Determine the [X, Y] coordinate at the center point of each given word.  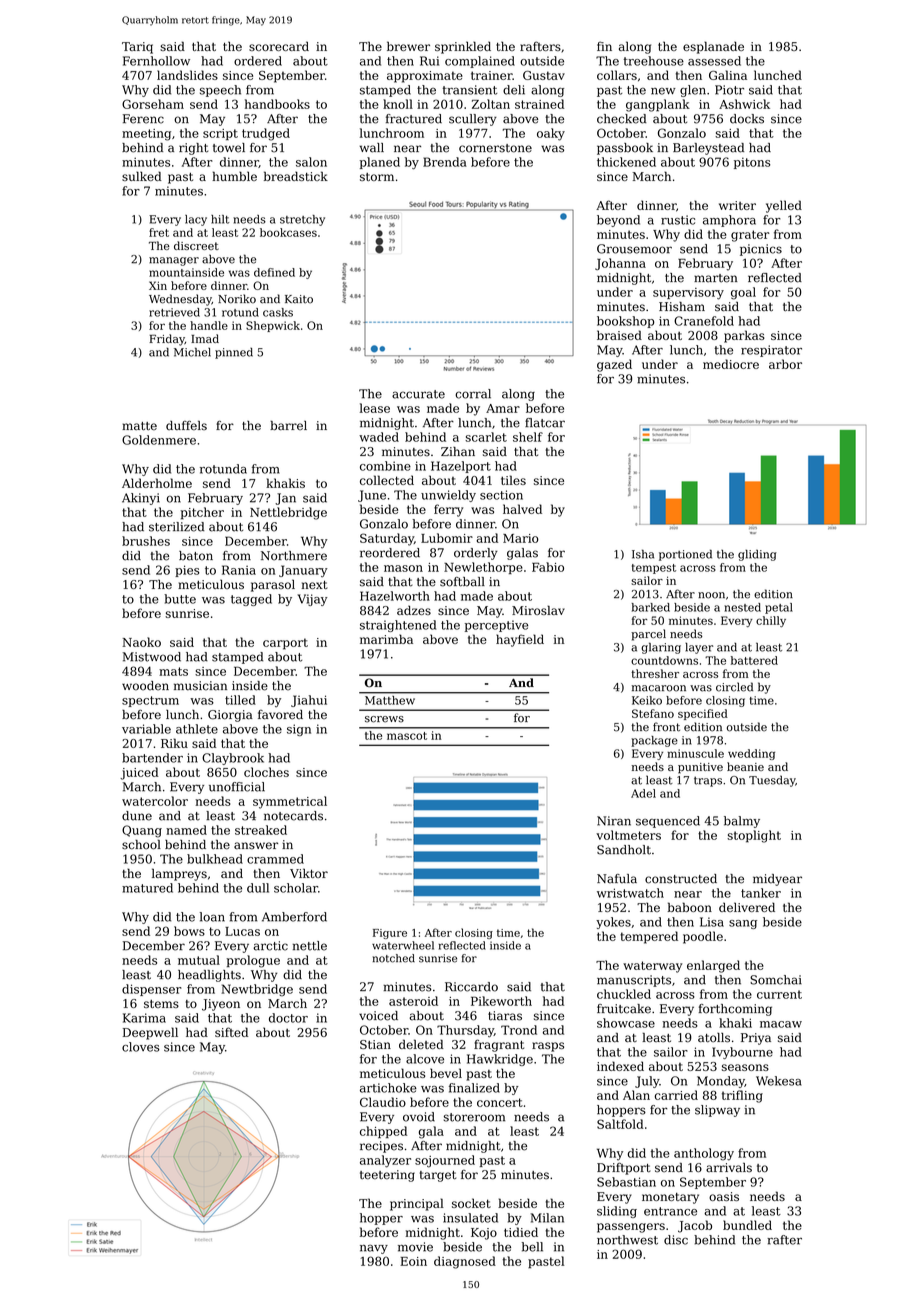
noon [711, 595]
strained [539, 104]
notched [394, 958]
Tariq [137, 48]
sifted [231, 1032]
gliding [757, 555]
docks [747, 119]
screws [384, 719]
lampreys [179, 874]
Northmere [294, 556]
